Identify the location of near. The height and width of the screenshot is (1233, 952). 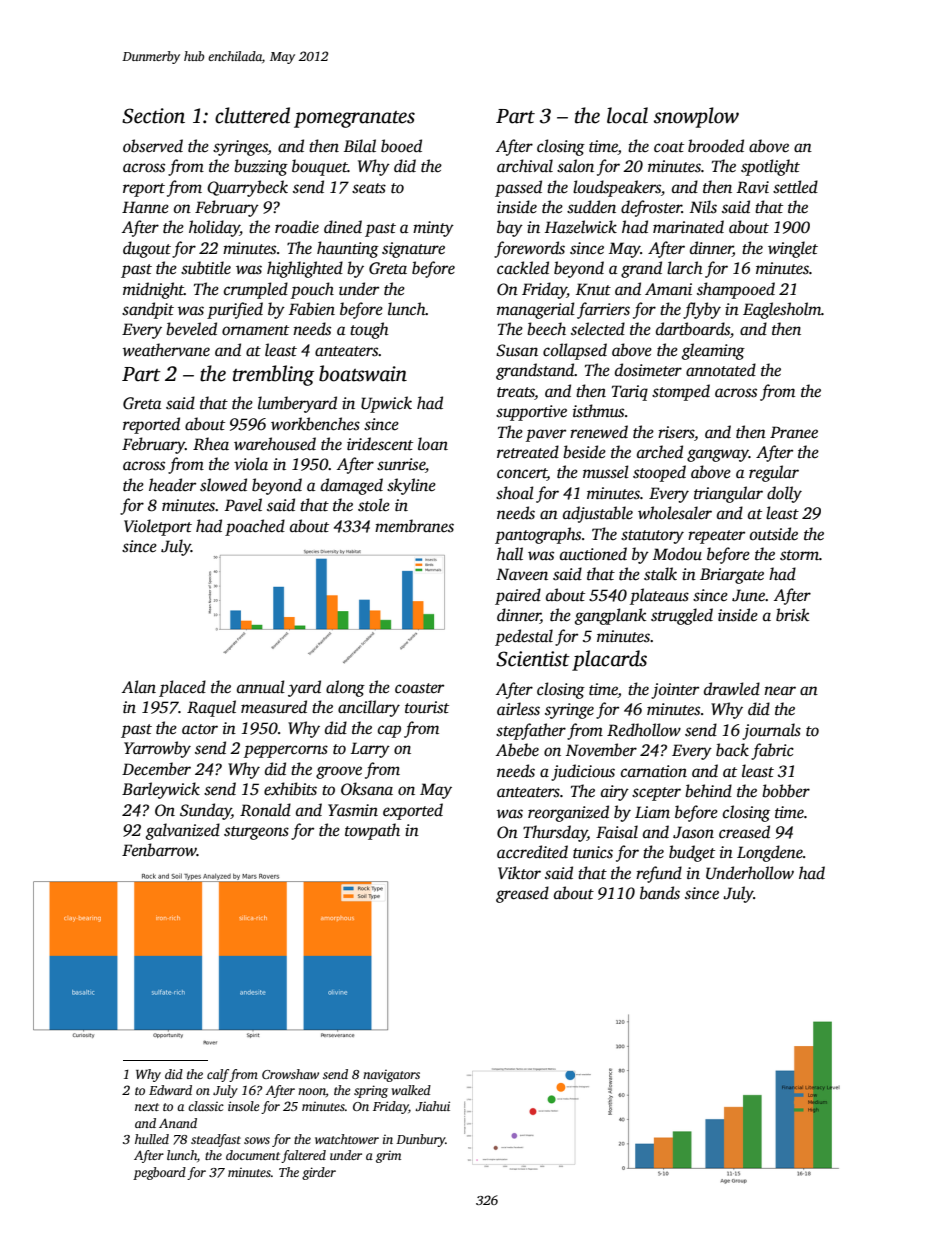
(780, 690).
